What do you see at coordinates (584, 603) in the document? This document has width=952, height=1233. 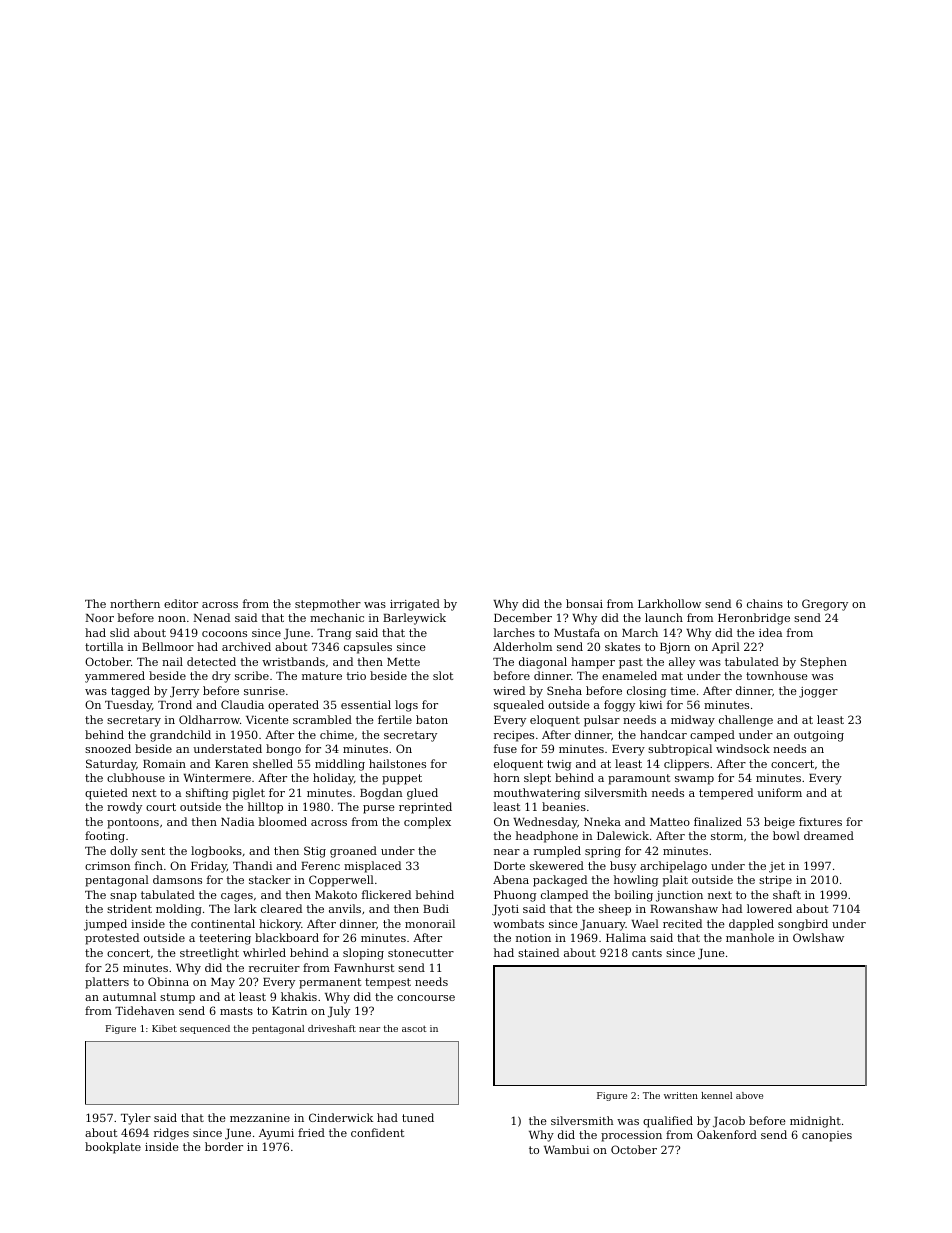 I see `bonsai` at bounding box center [584, 603].
